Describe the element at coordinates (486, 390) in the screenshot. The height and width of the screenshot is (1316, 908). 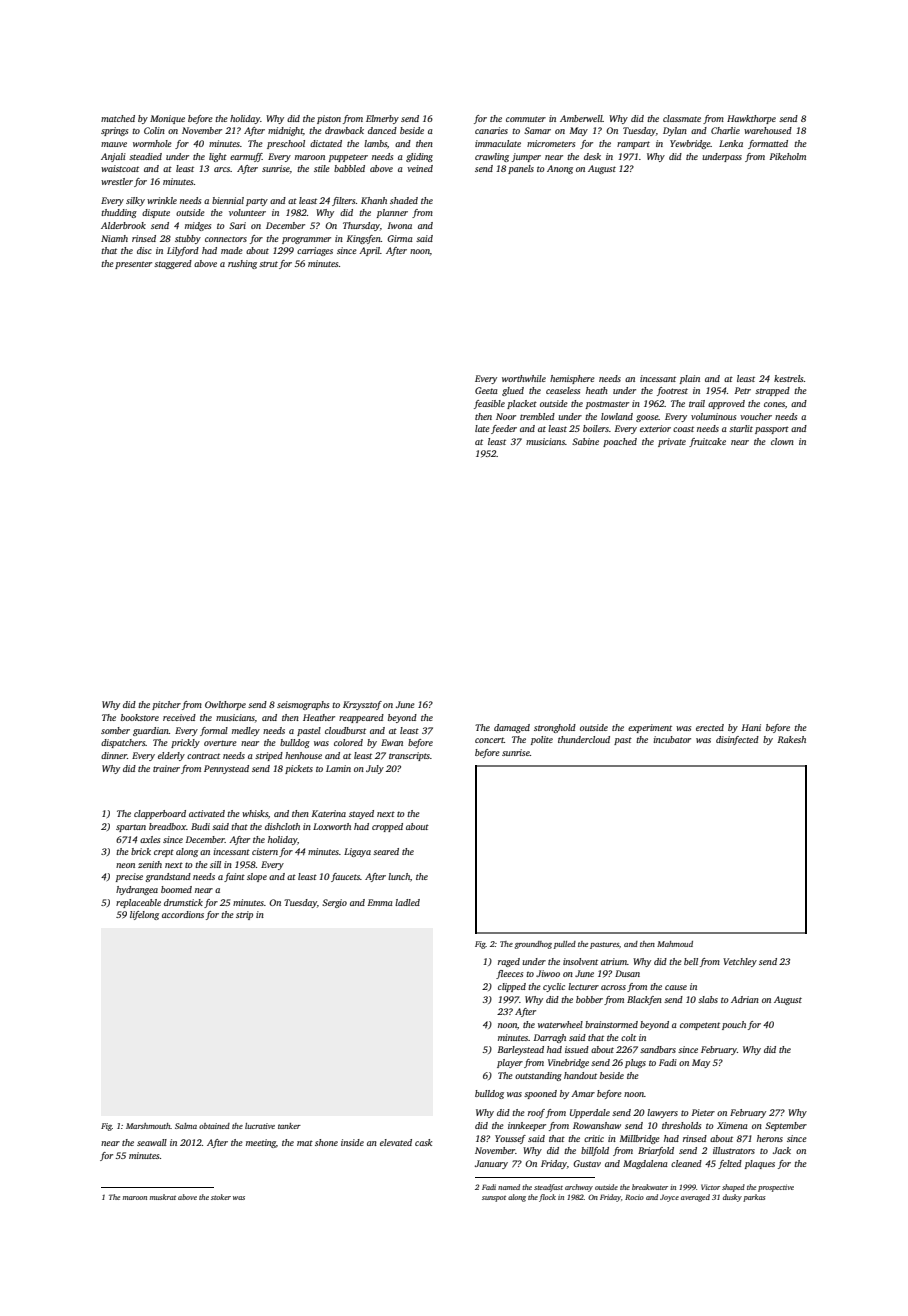
I see `Geeta` at that location.
